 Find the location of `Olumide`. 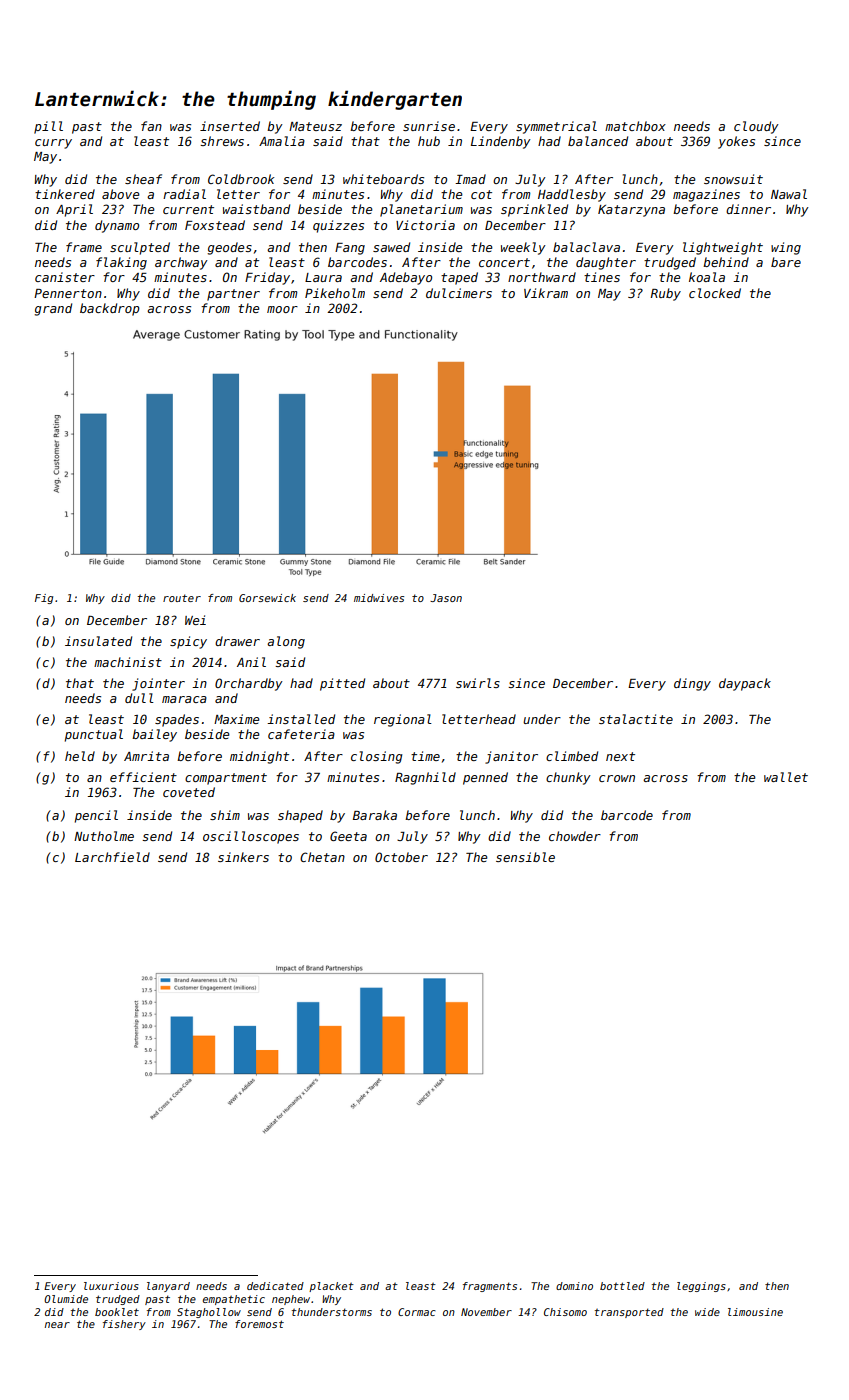

Olumide is located at coordinates (66, 1299).
